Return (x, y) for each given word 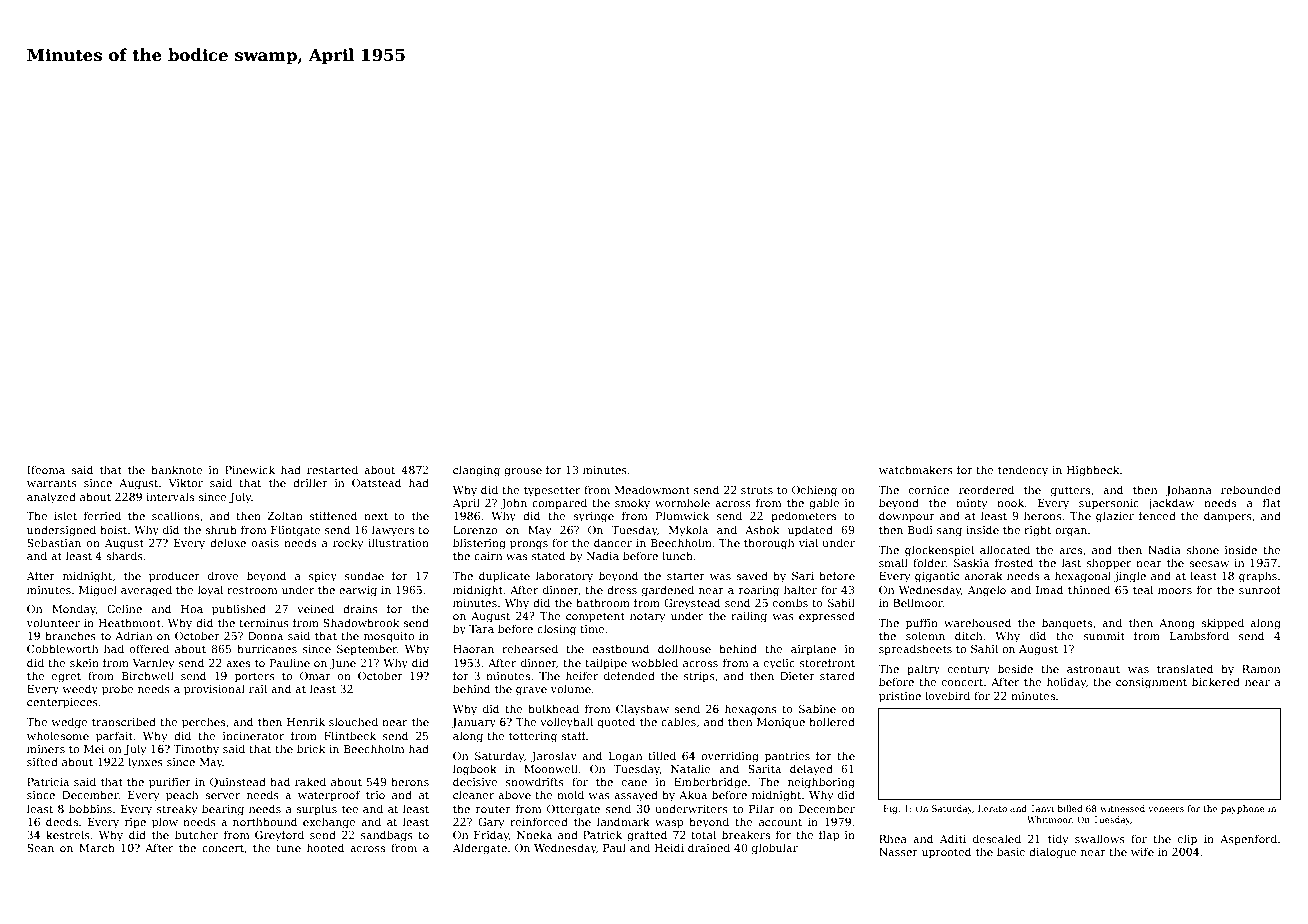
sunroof (1260, 589)
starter (686, 576)
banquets (1067, 624)
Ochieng (814, 491)
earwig (358, 591)
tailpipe (606, 664)
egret (66, 677)
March (97, 847)
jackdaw (1170, 504)
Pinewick (250, 469)
